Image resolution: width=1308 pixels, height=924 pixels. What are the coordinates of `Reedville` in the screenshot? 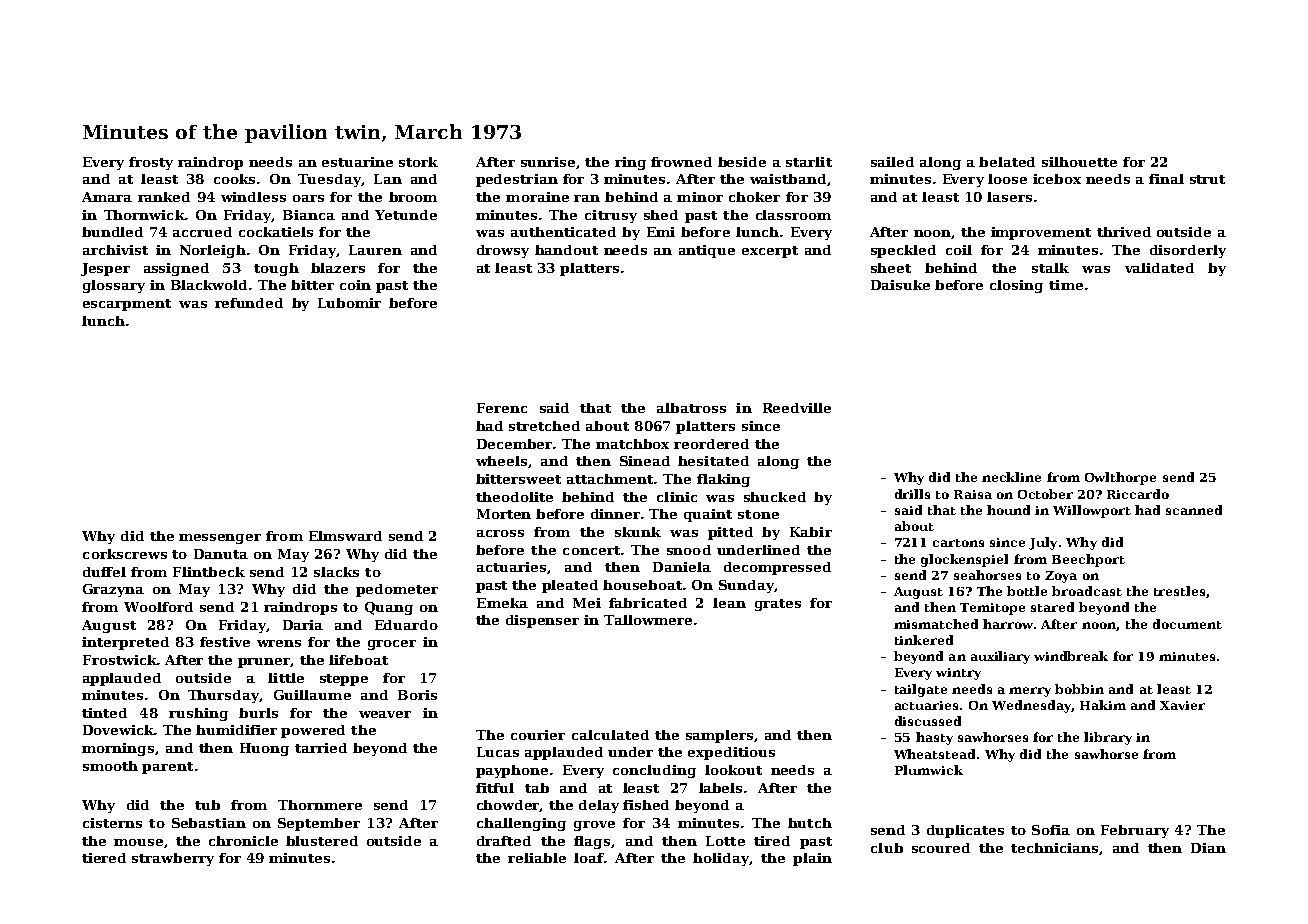 It's located at (797, 408).
